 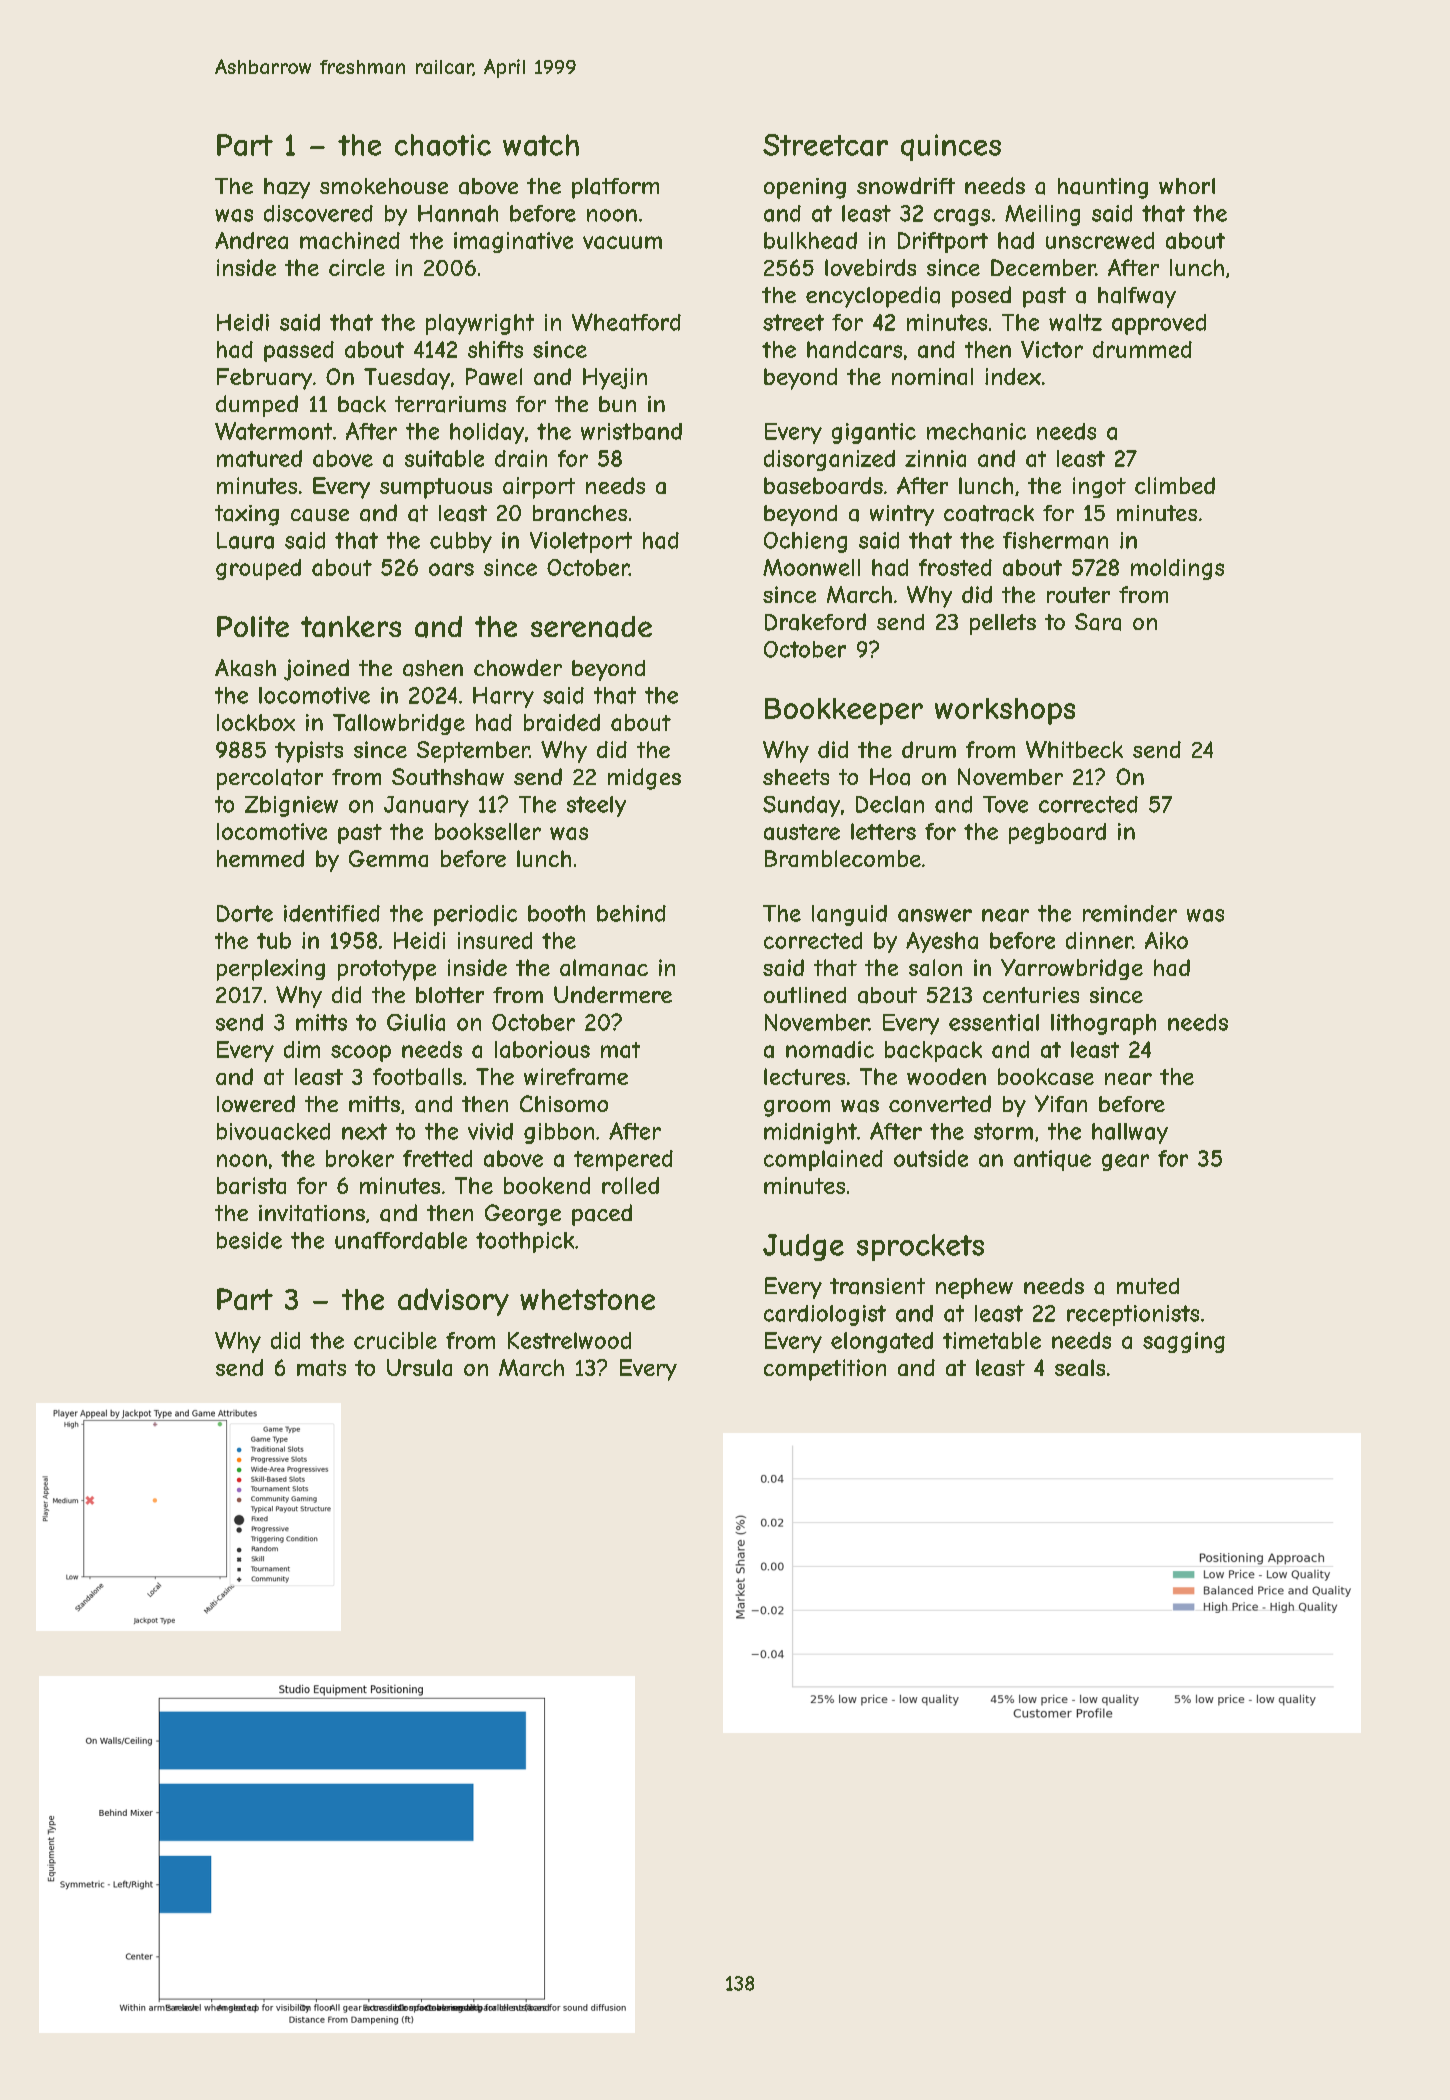 What do you see at coordinates (351, 627) in the page?
I see `tankers` at bounding box center [351, 627].
